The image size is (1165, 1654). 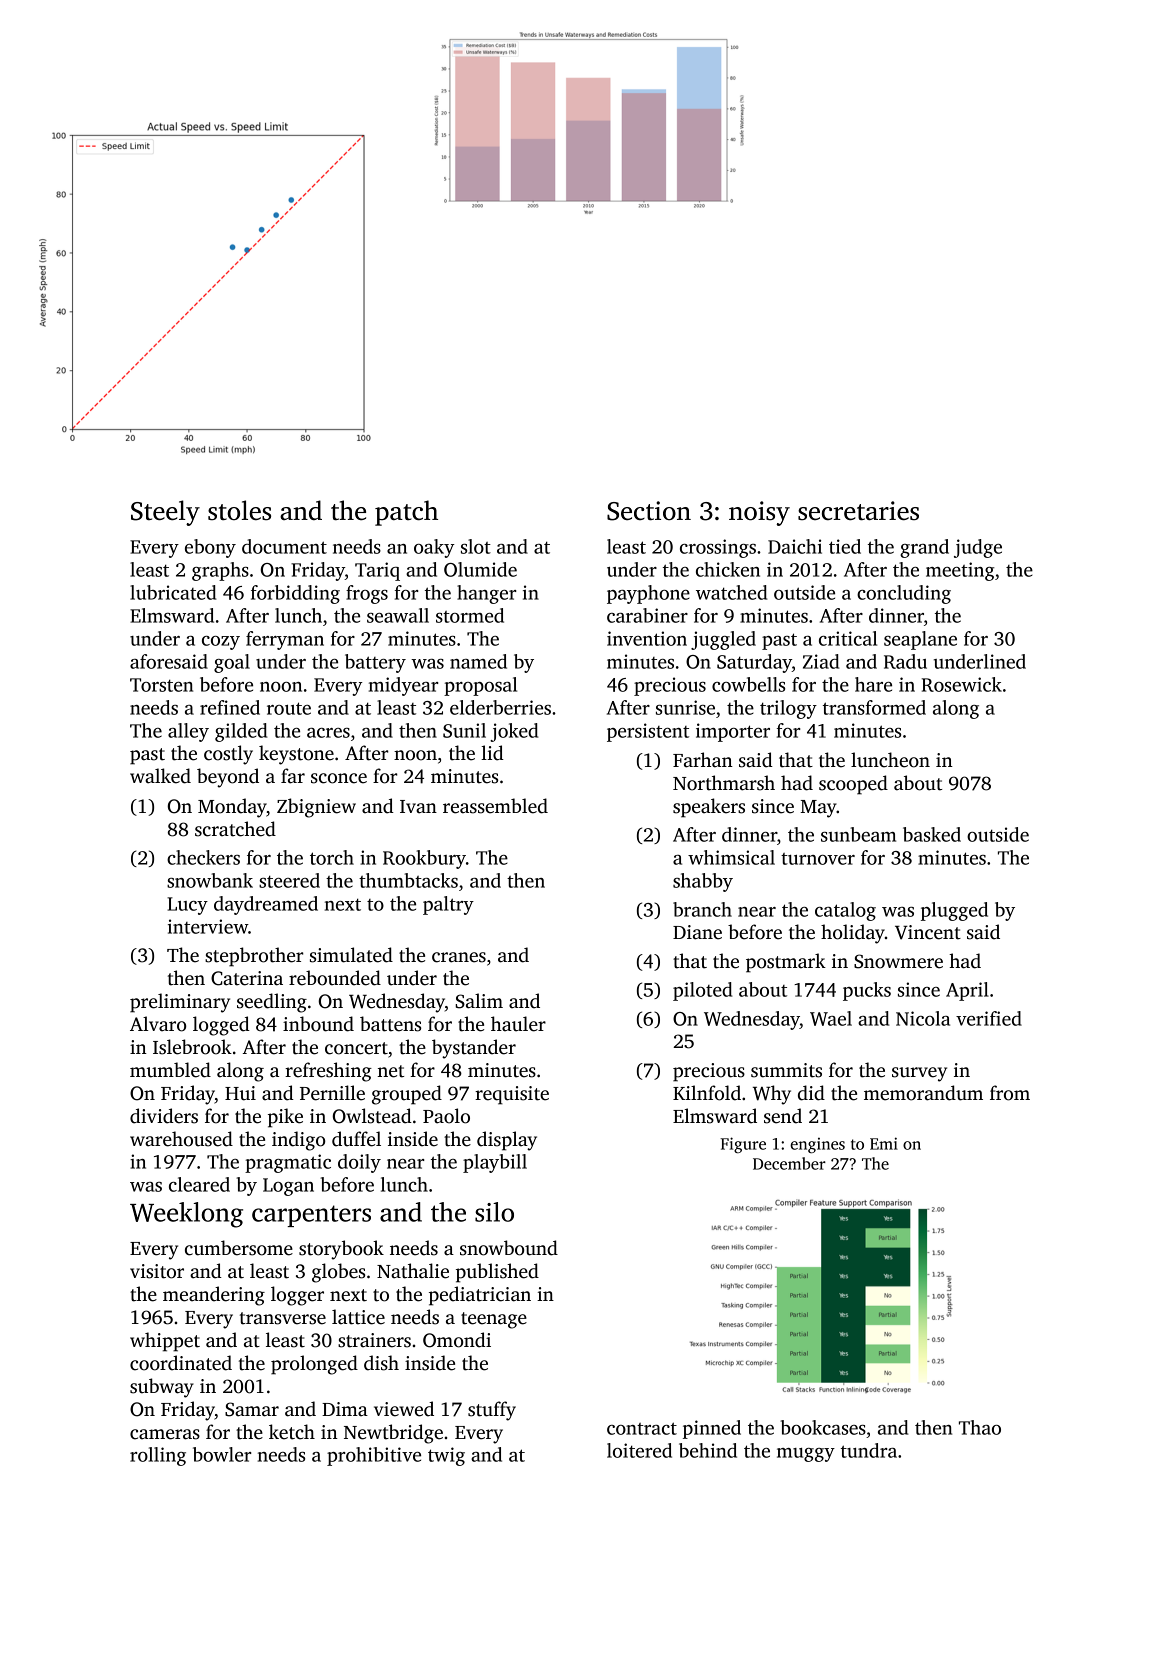 I want to click on logger, so click(x=297, y=1296).
